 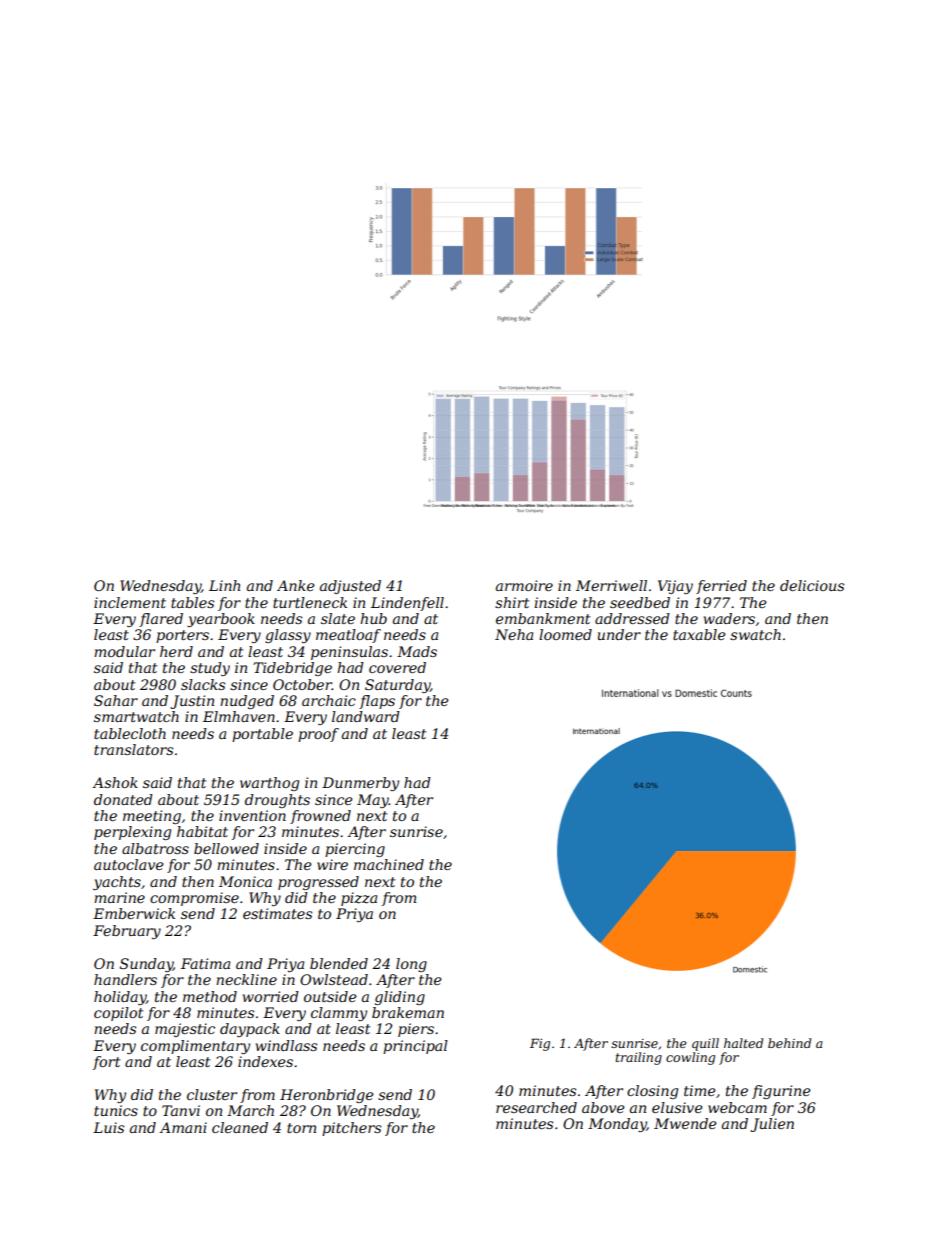 What do you see at coordinates (240, 1127) in the screenshot?
I see `cleaned` at bounding box center [240, 1127].
